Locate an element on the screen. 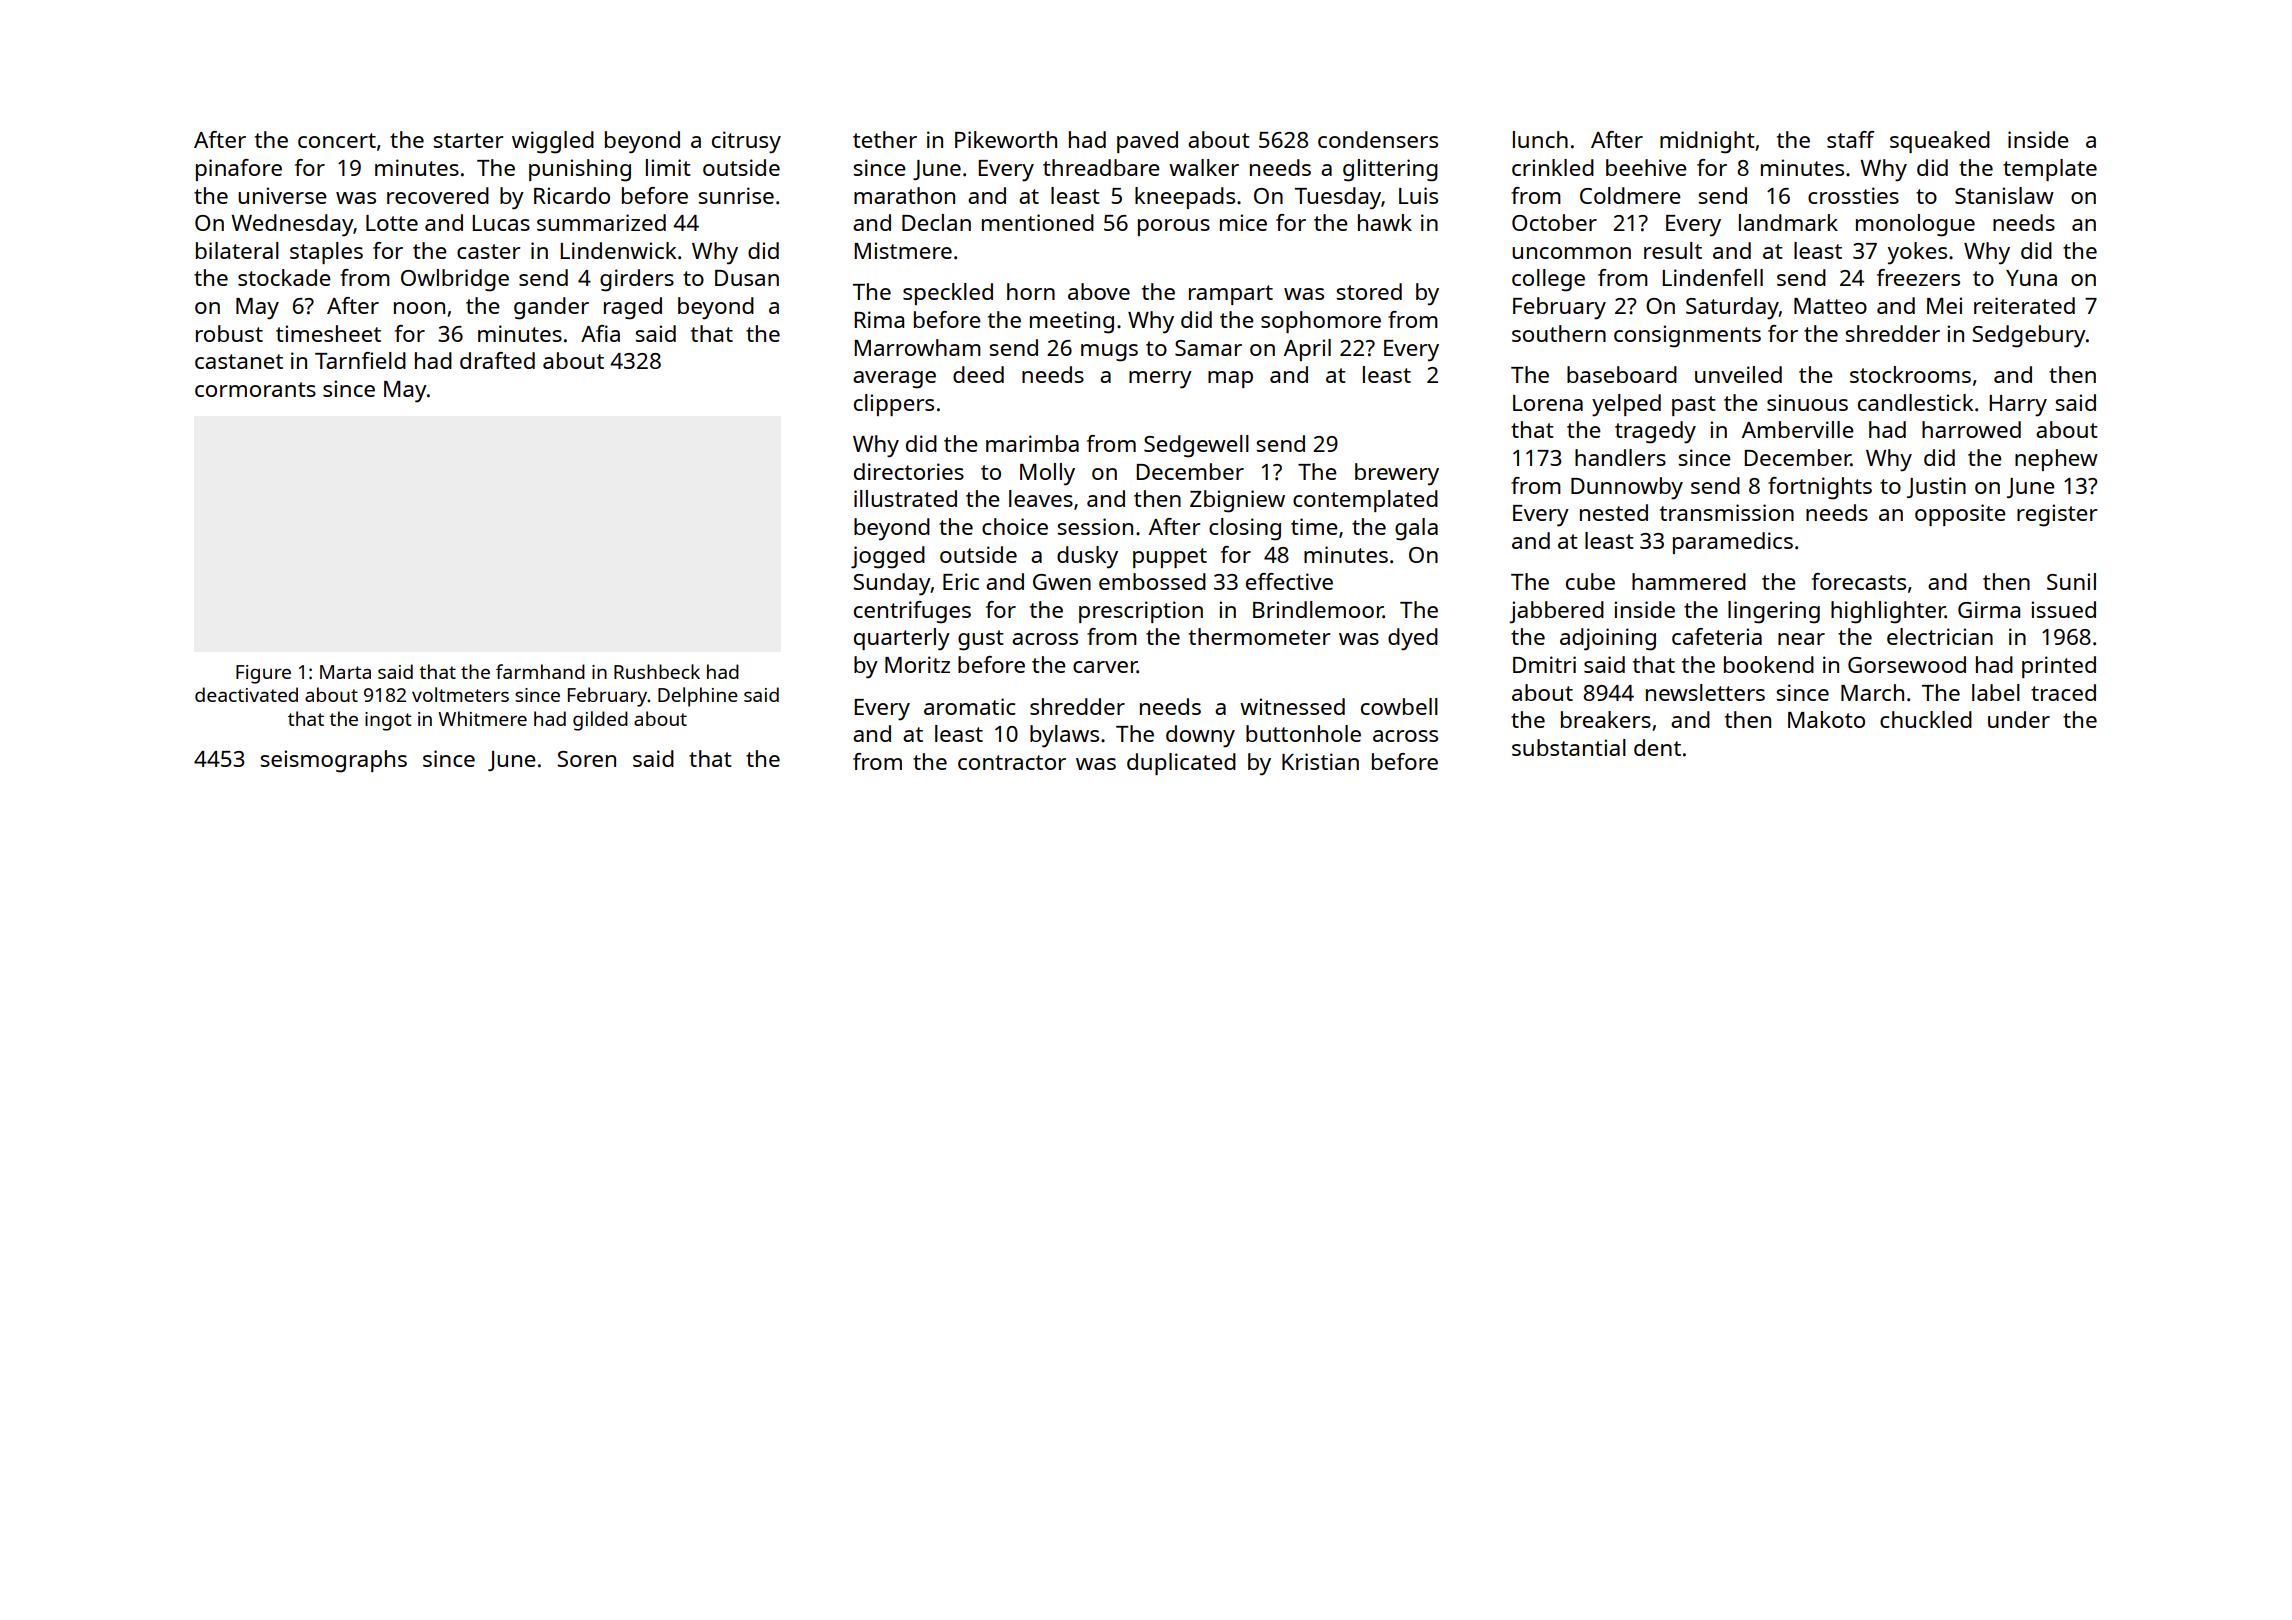 This screenshot has height=1620, width=2292. stored is located at coordinates (1369, 291).
